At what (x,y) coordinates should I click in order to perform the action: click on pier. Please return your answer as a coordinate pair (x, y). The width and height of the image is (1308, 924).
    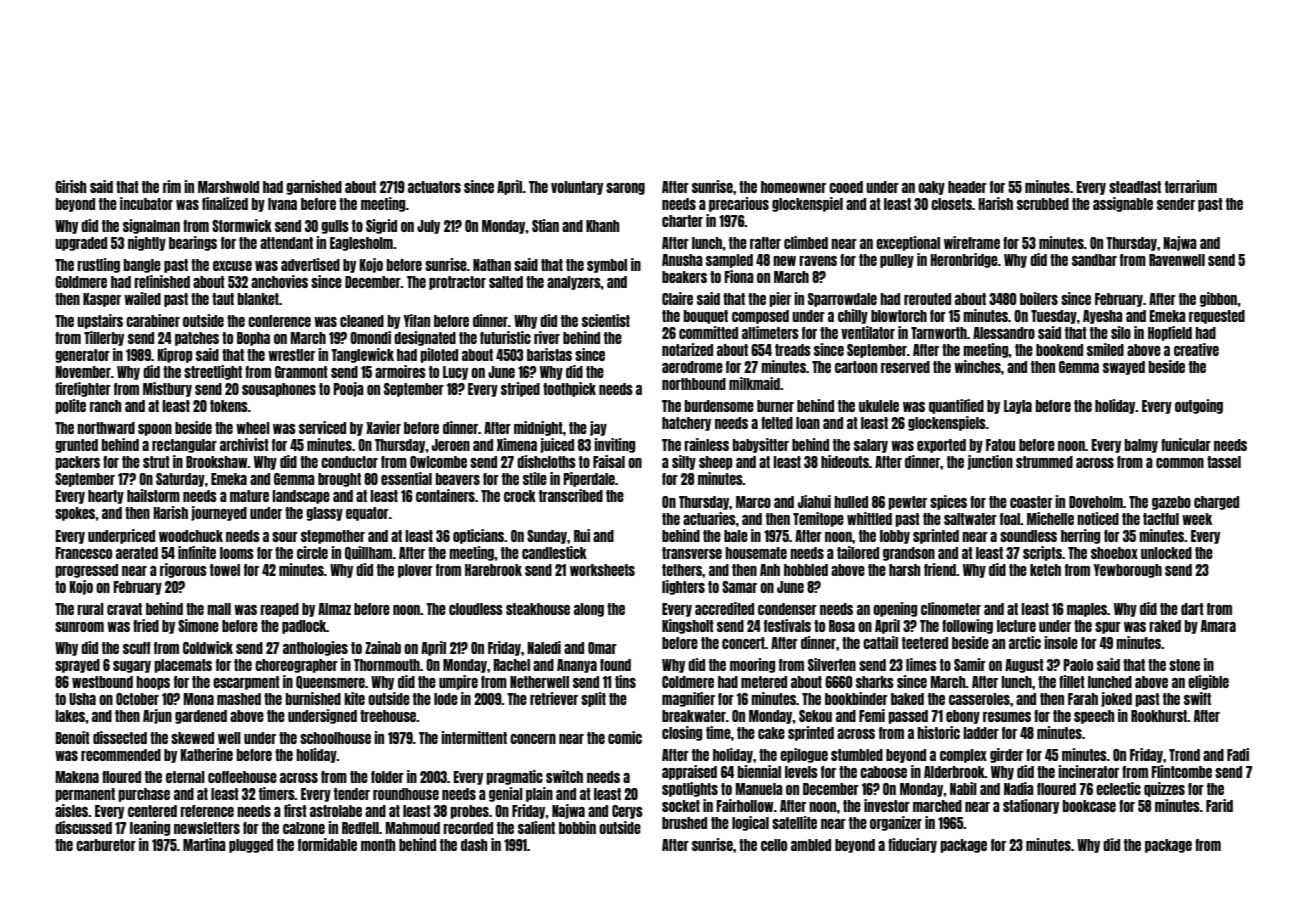
    Looking at the image, I should click on (780, 299).
